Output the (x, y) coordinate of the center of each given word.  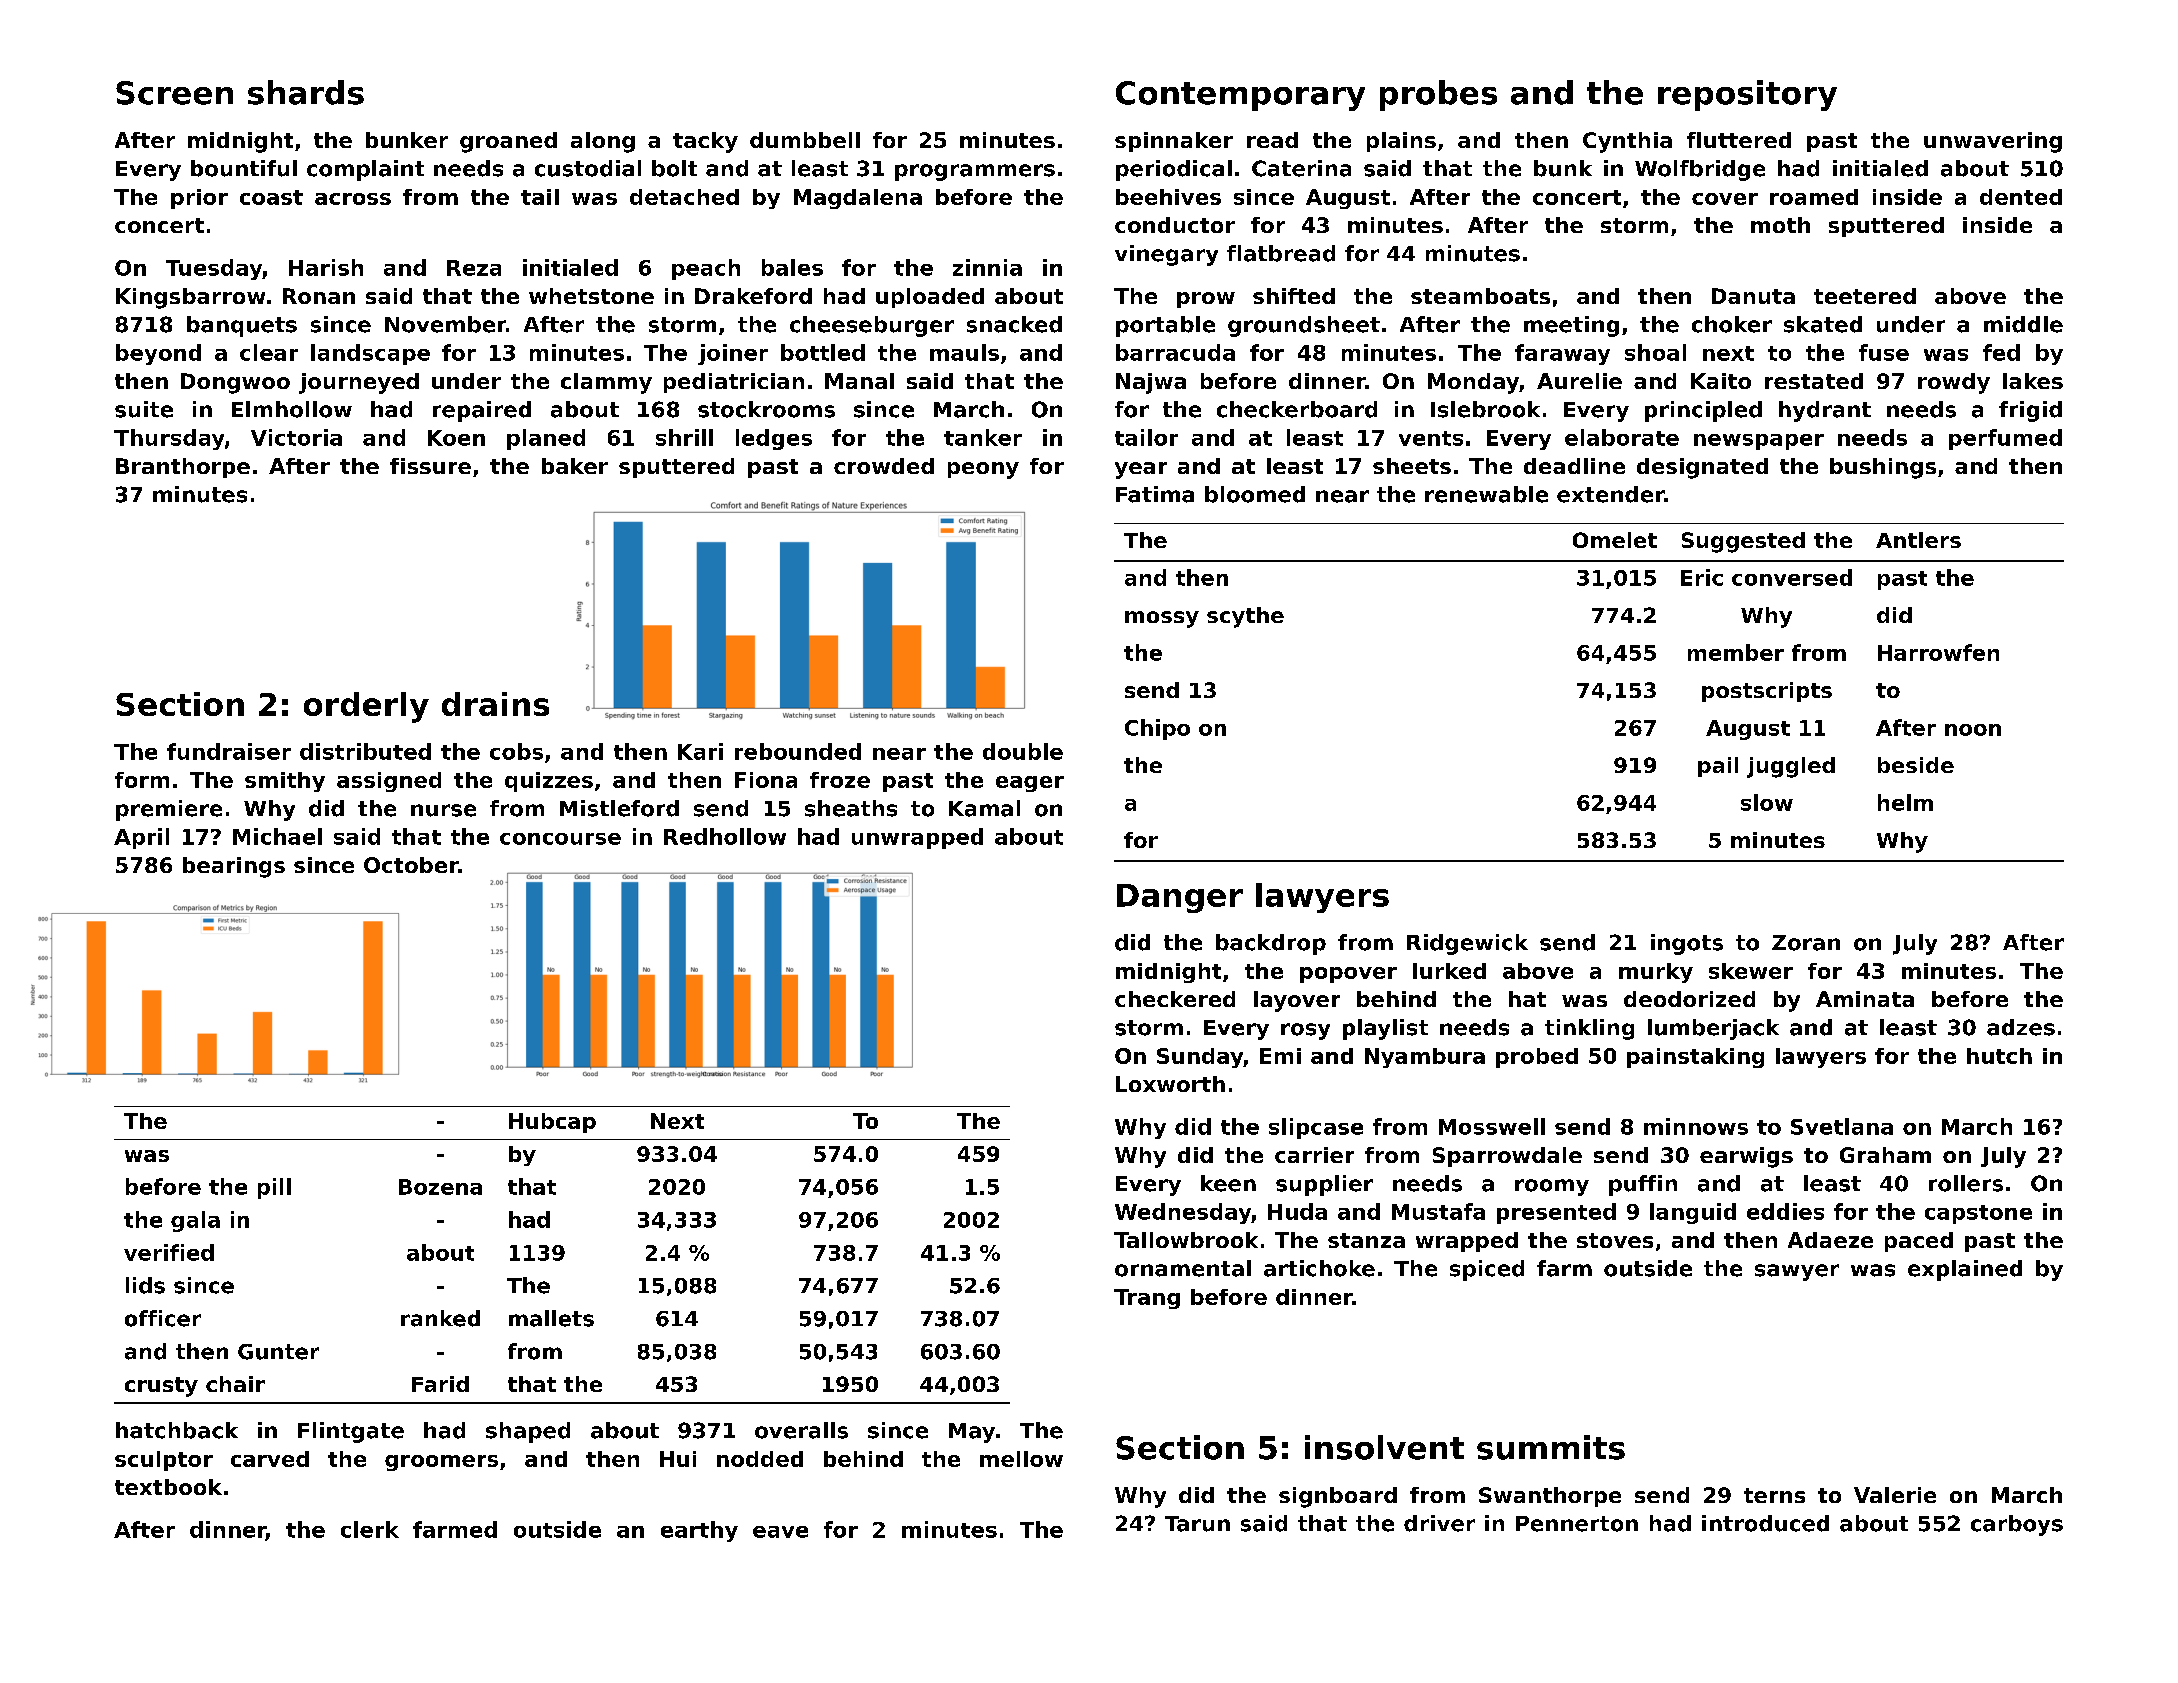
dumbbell (805, 140)
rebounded (798, 751)
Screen (174, 93)
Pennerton (1577, 1524)
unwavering (1993, 142)
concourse (560, 839)
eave (780, 1532)
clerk (370, 1529)
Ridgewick (1467, 944)
